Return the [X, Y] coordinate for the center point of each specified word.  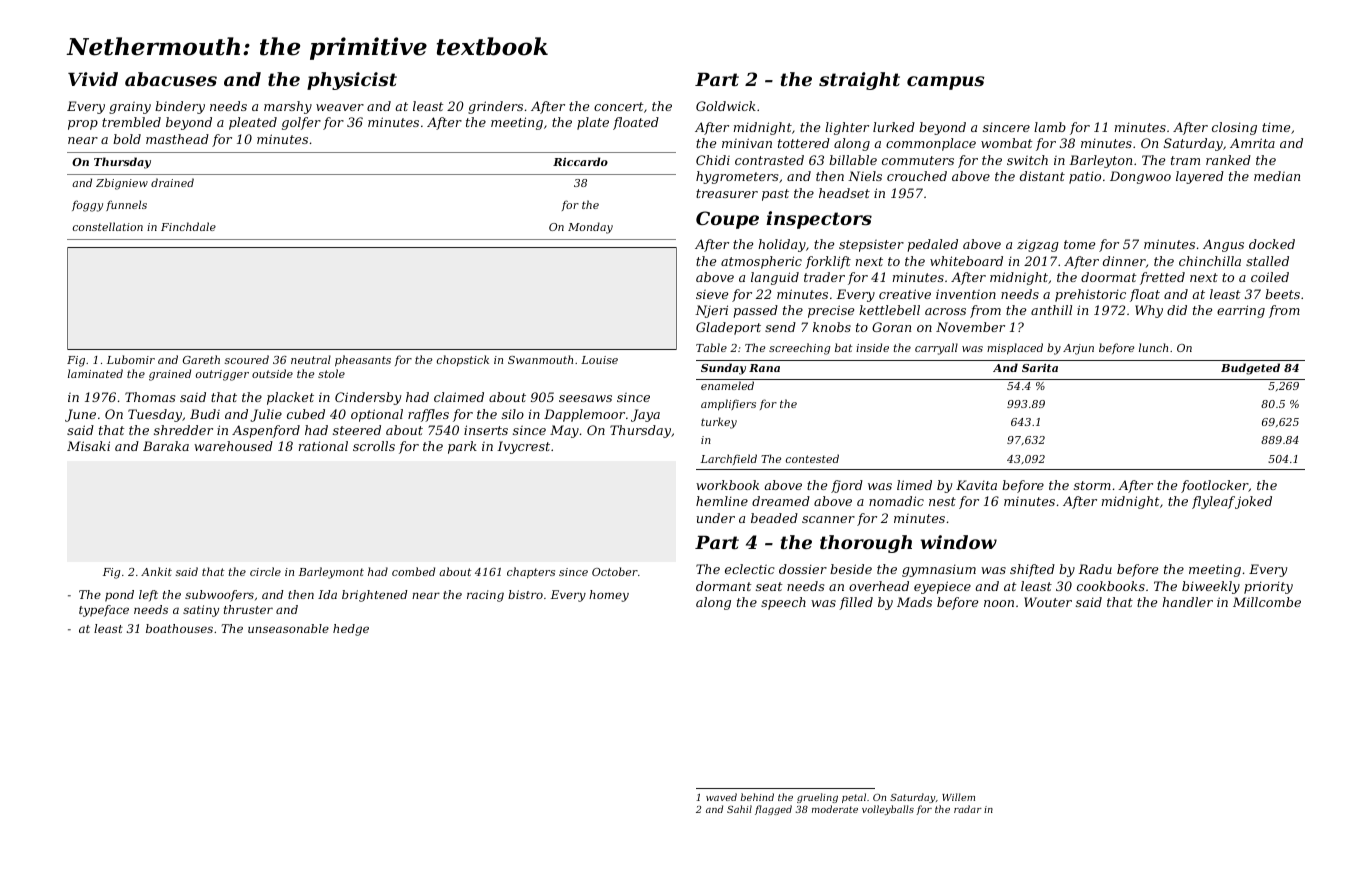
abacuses [171, 79]
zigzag [1038, 245]
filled [856, 603]
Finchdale [188, 226]
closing [1234, 128]
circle [265, 571]
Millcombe [1267, 602]
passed [755, 311]
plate [593, 123]
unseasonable [288, 628]
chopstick [463, 360]
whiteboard [966, 261]
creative [905, 294]
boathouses [179, 628]
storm [1092, 485]
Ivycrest [523, 447]
